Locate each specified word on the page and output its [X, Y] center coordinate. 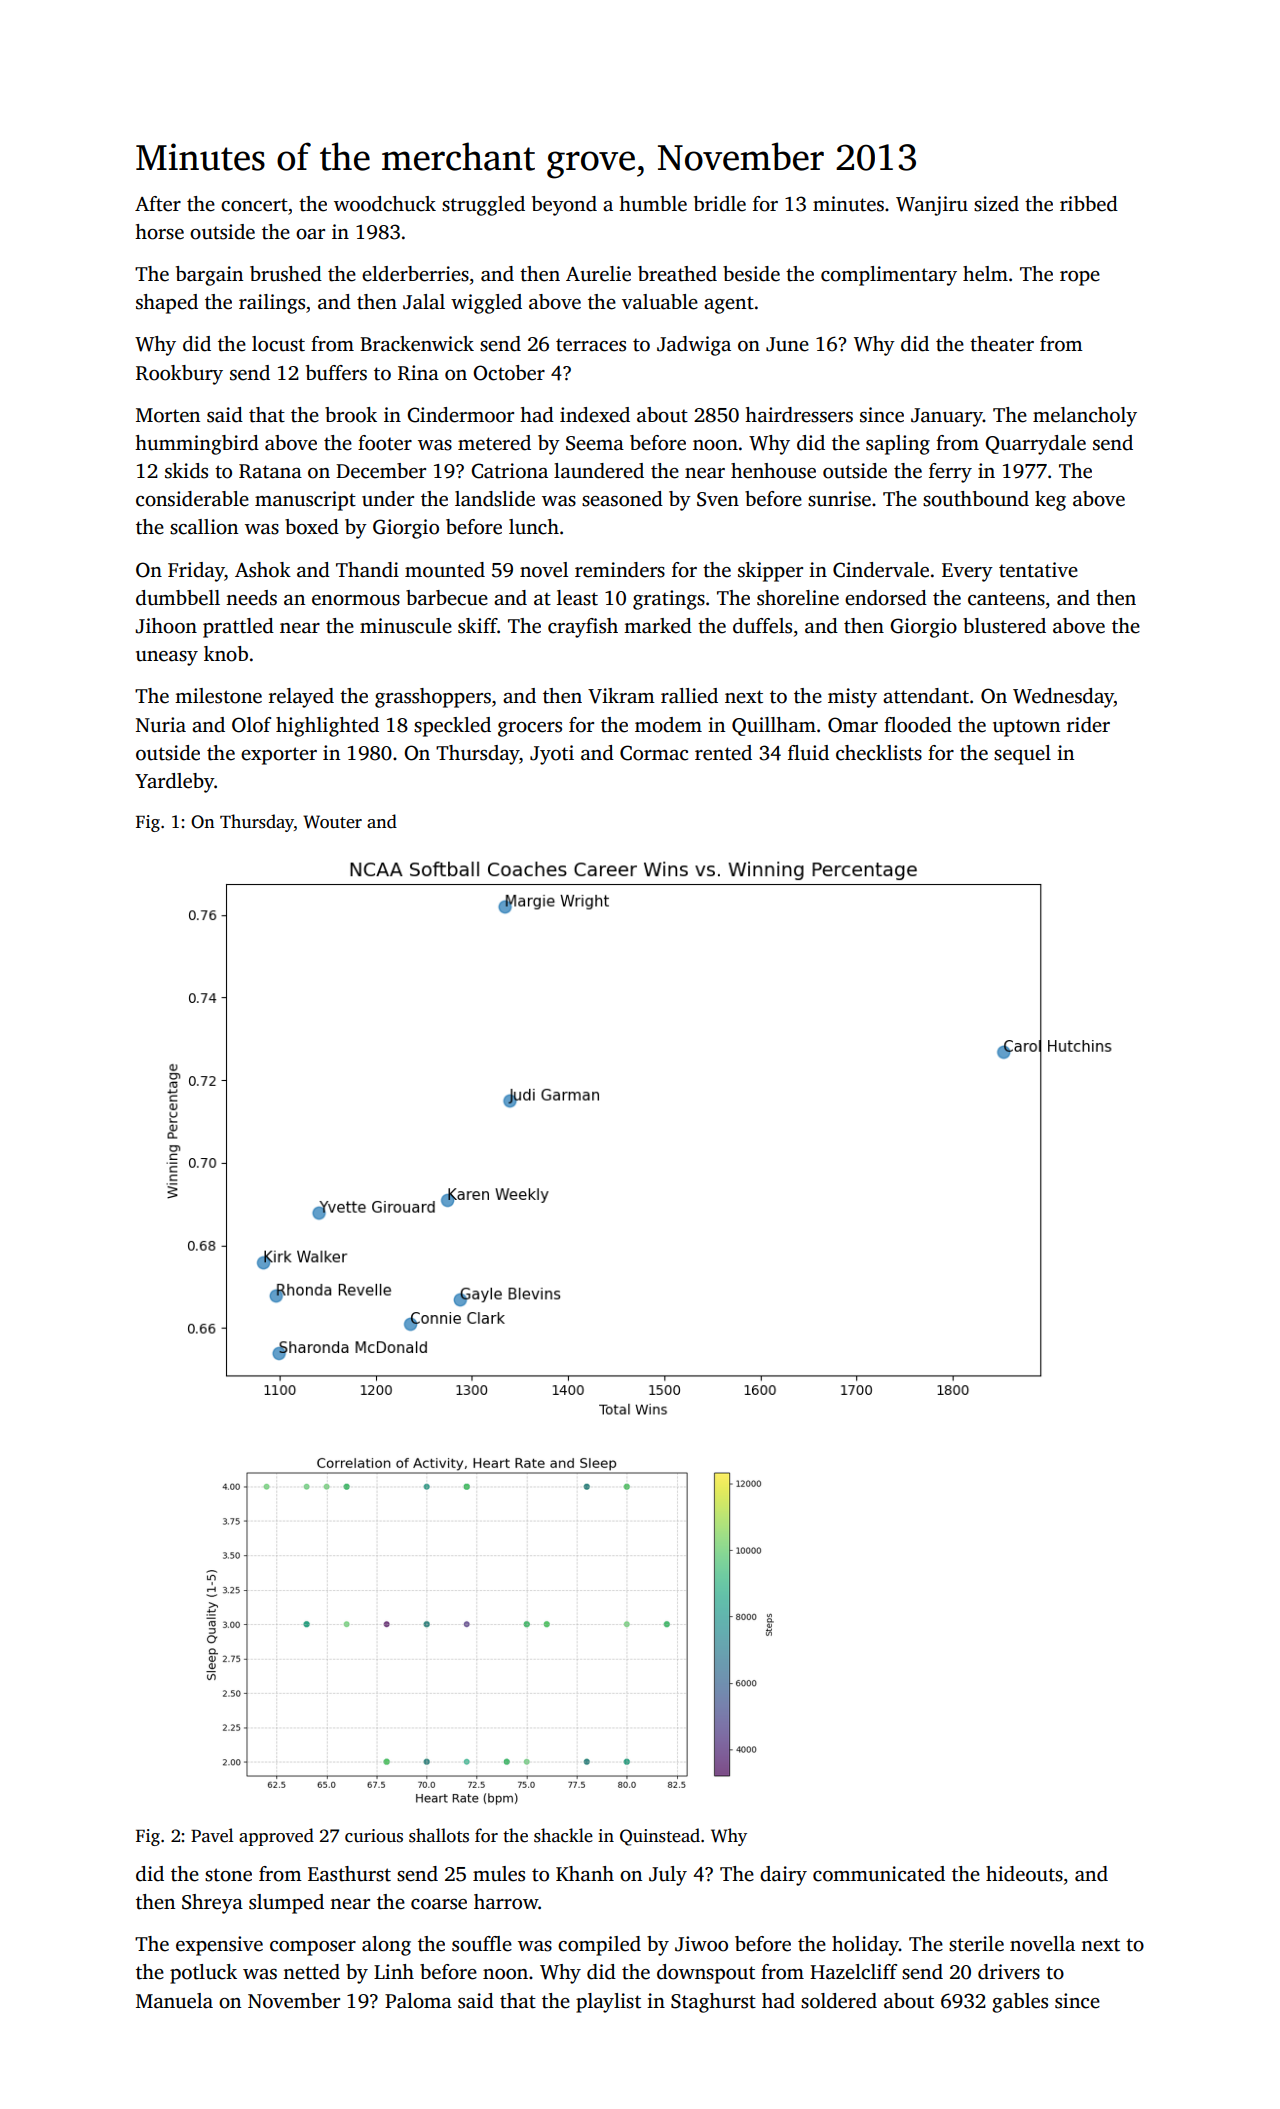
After [158, 204]
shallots [439, 1835]
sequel [1022, 755]
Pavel [212, 1835]
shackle [563, 1835]
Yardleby [174, 783]
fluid [808, 753]
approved [276, 1837]
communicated [879, 1874]
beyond [564, 206]
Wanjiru [932, 206]
